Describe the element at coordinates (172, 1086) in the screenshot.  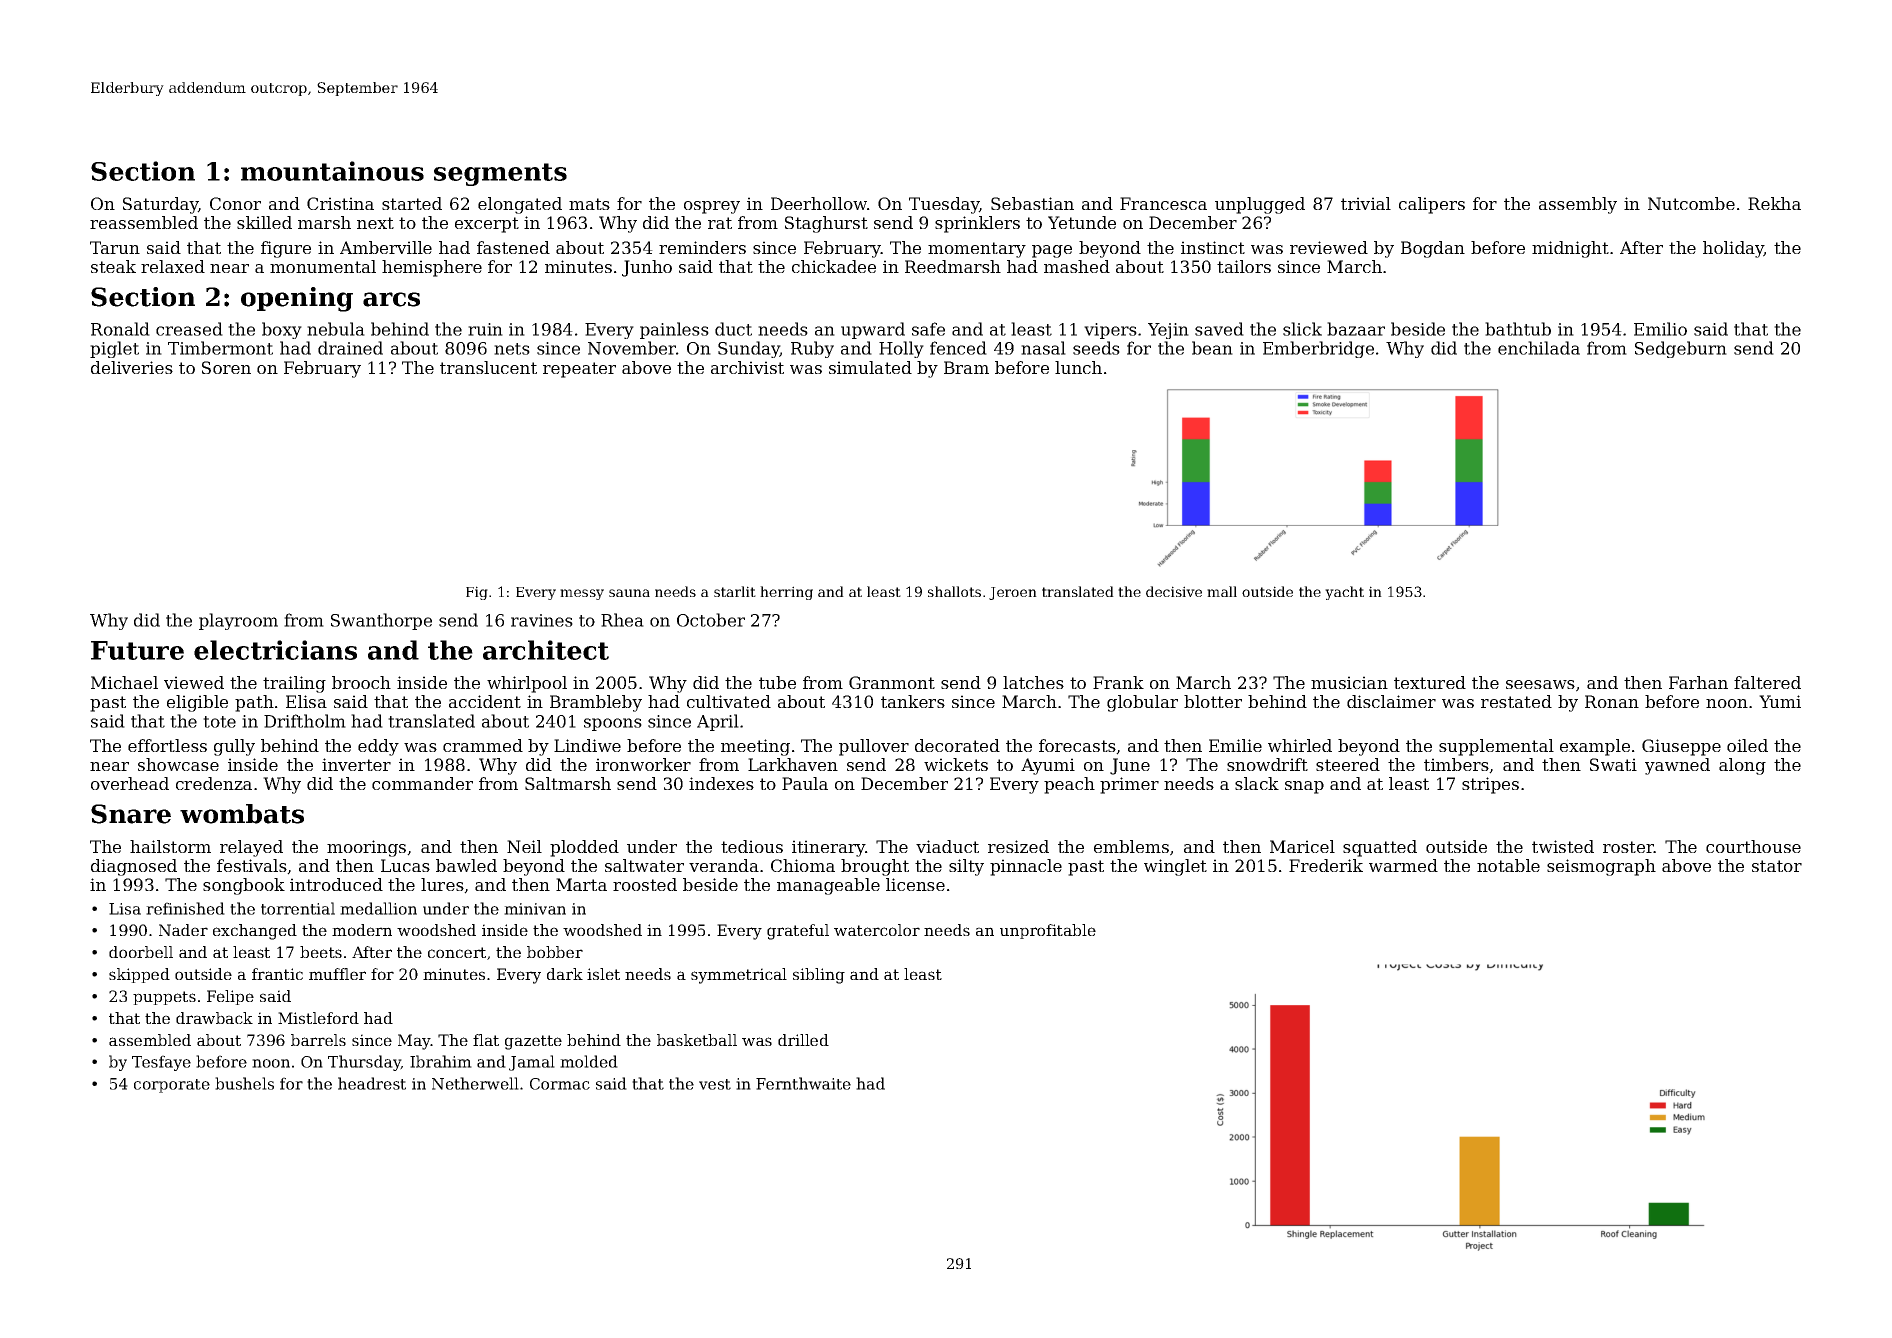
I see `corporate` at that location.
